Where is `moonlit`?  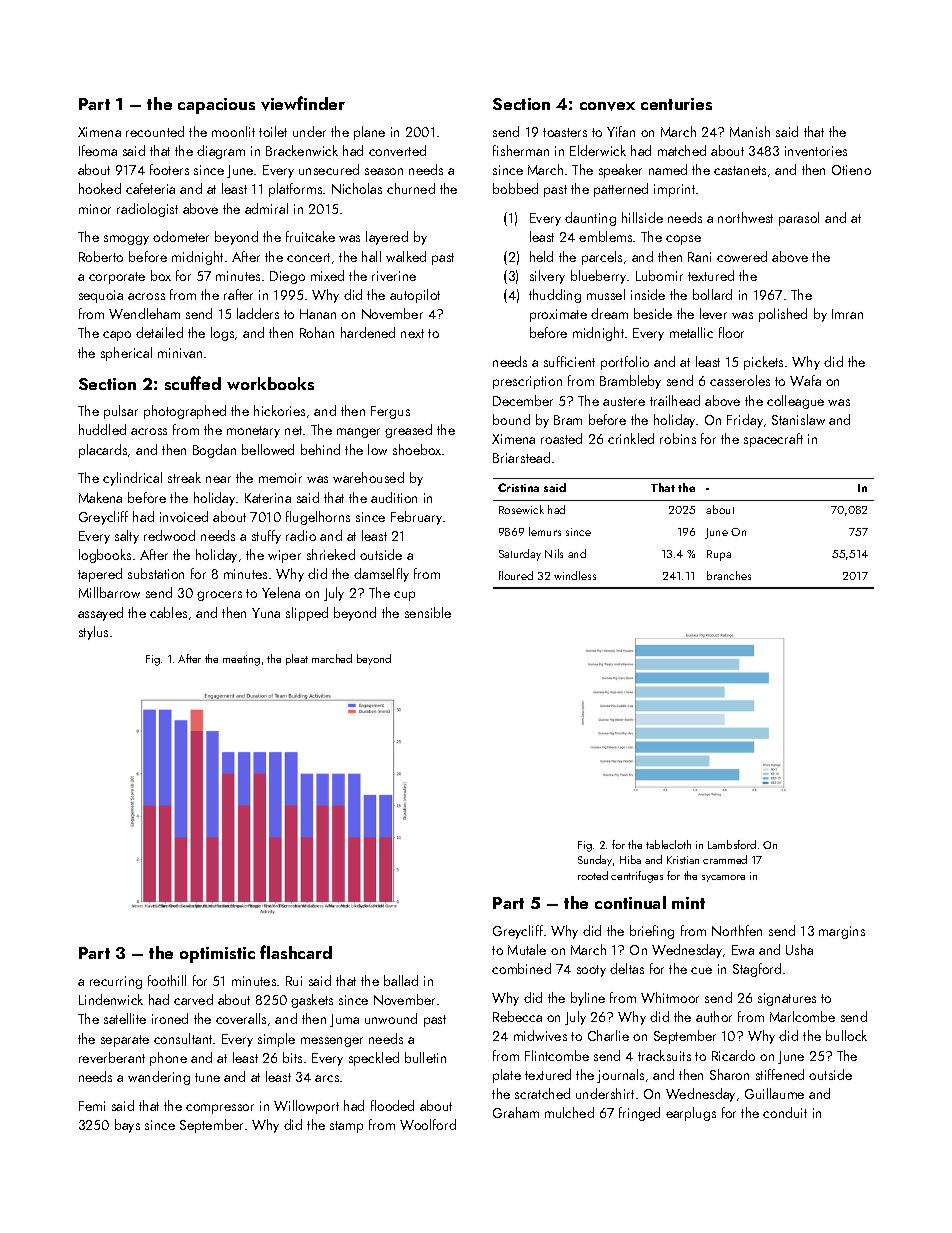
moonlit is located at coordinates (233, 131).
